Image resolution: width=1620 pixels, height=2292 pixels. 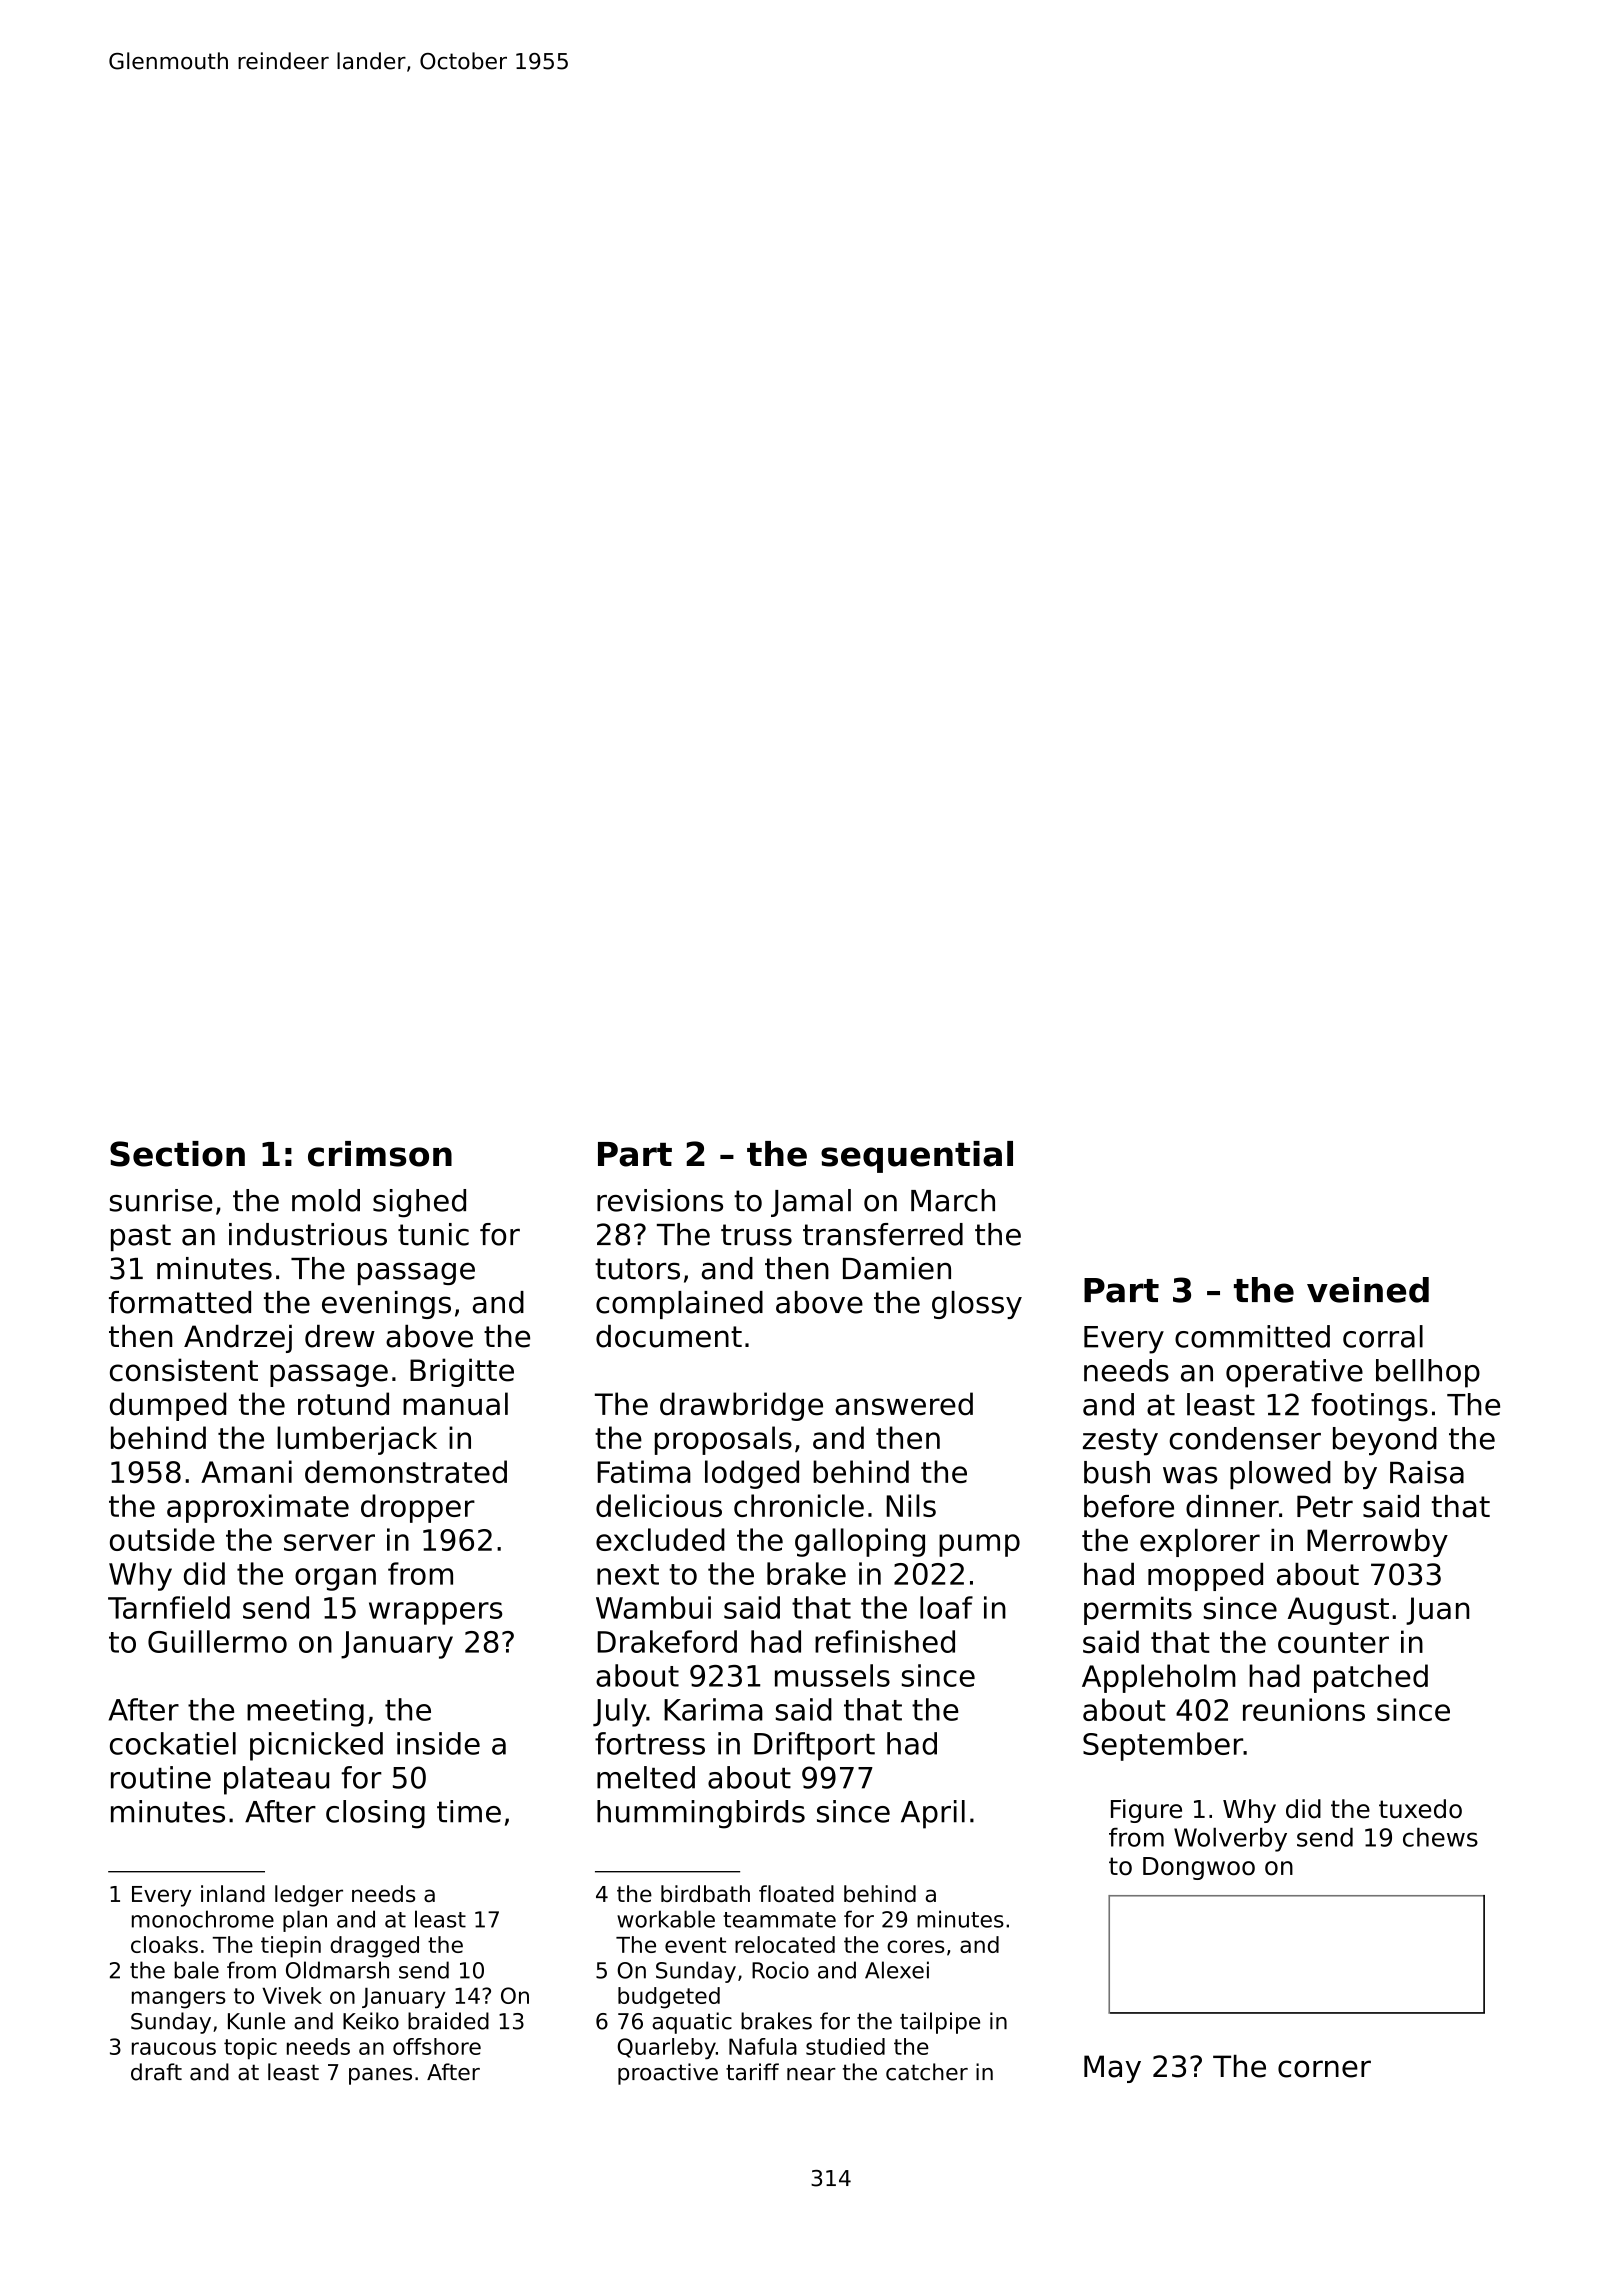 I want to click on transferred, so click(x=883, y=1234).
